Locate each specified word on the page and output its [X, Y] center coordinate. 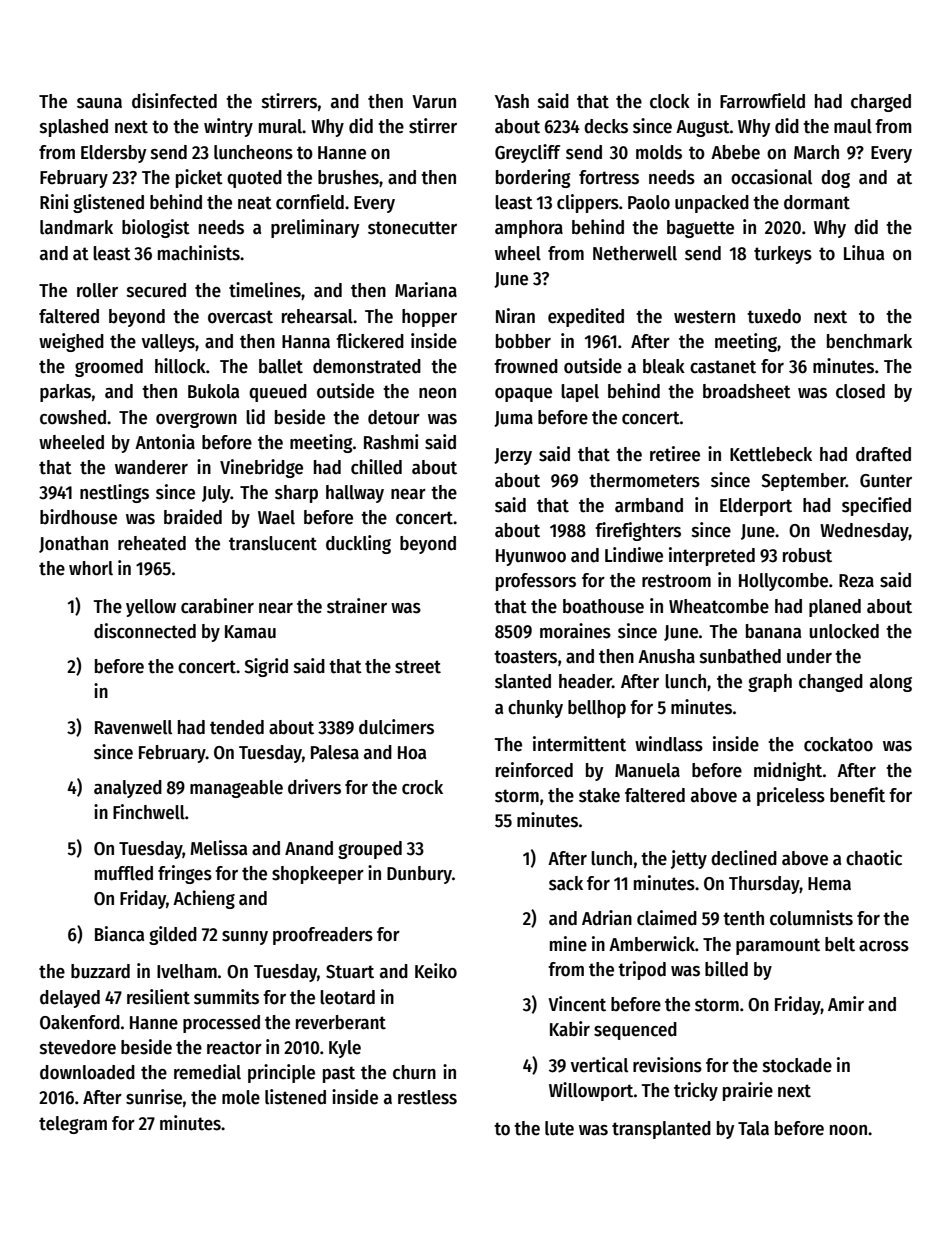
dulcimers [396, 727]
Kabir [570, 1029]
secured [156, 290]
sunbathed [740, 656]
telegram [73, 1125]
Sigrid [266, 667]
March [816, 152]
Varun [434, 102]
